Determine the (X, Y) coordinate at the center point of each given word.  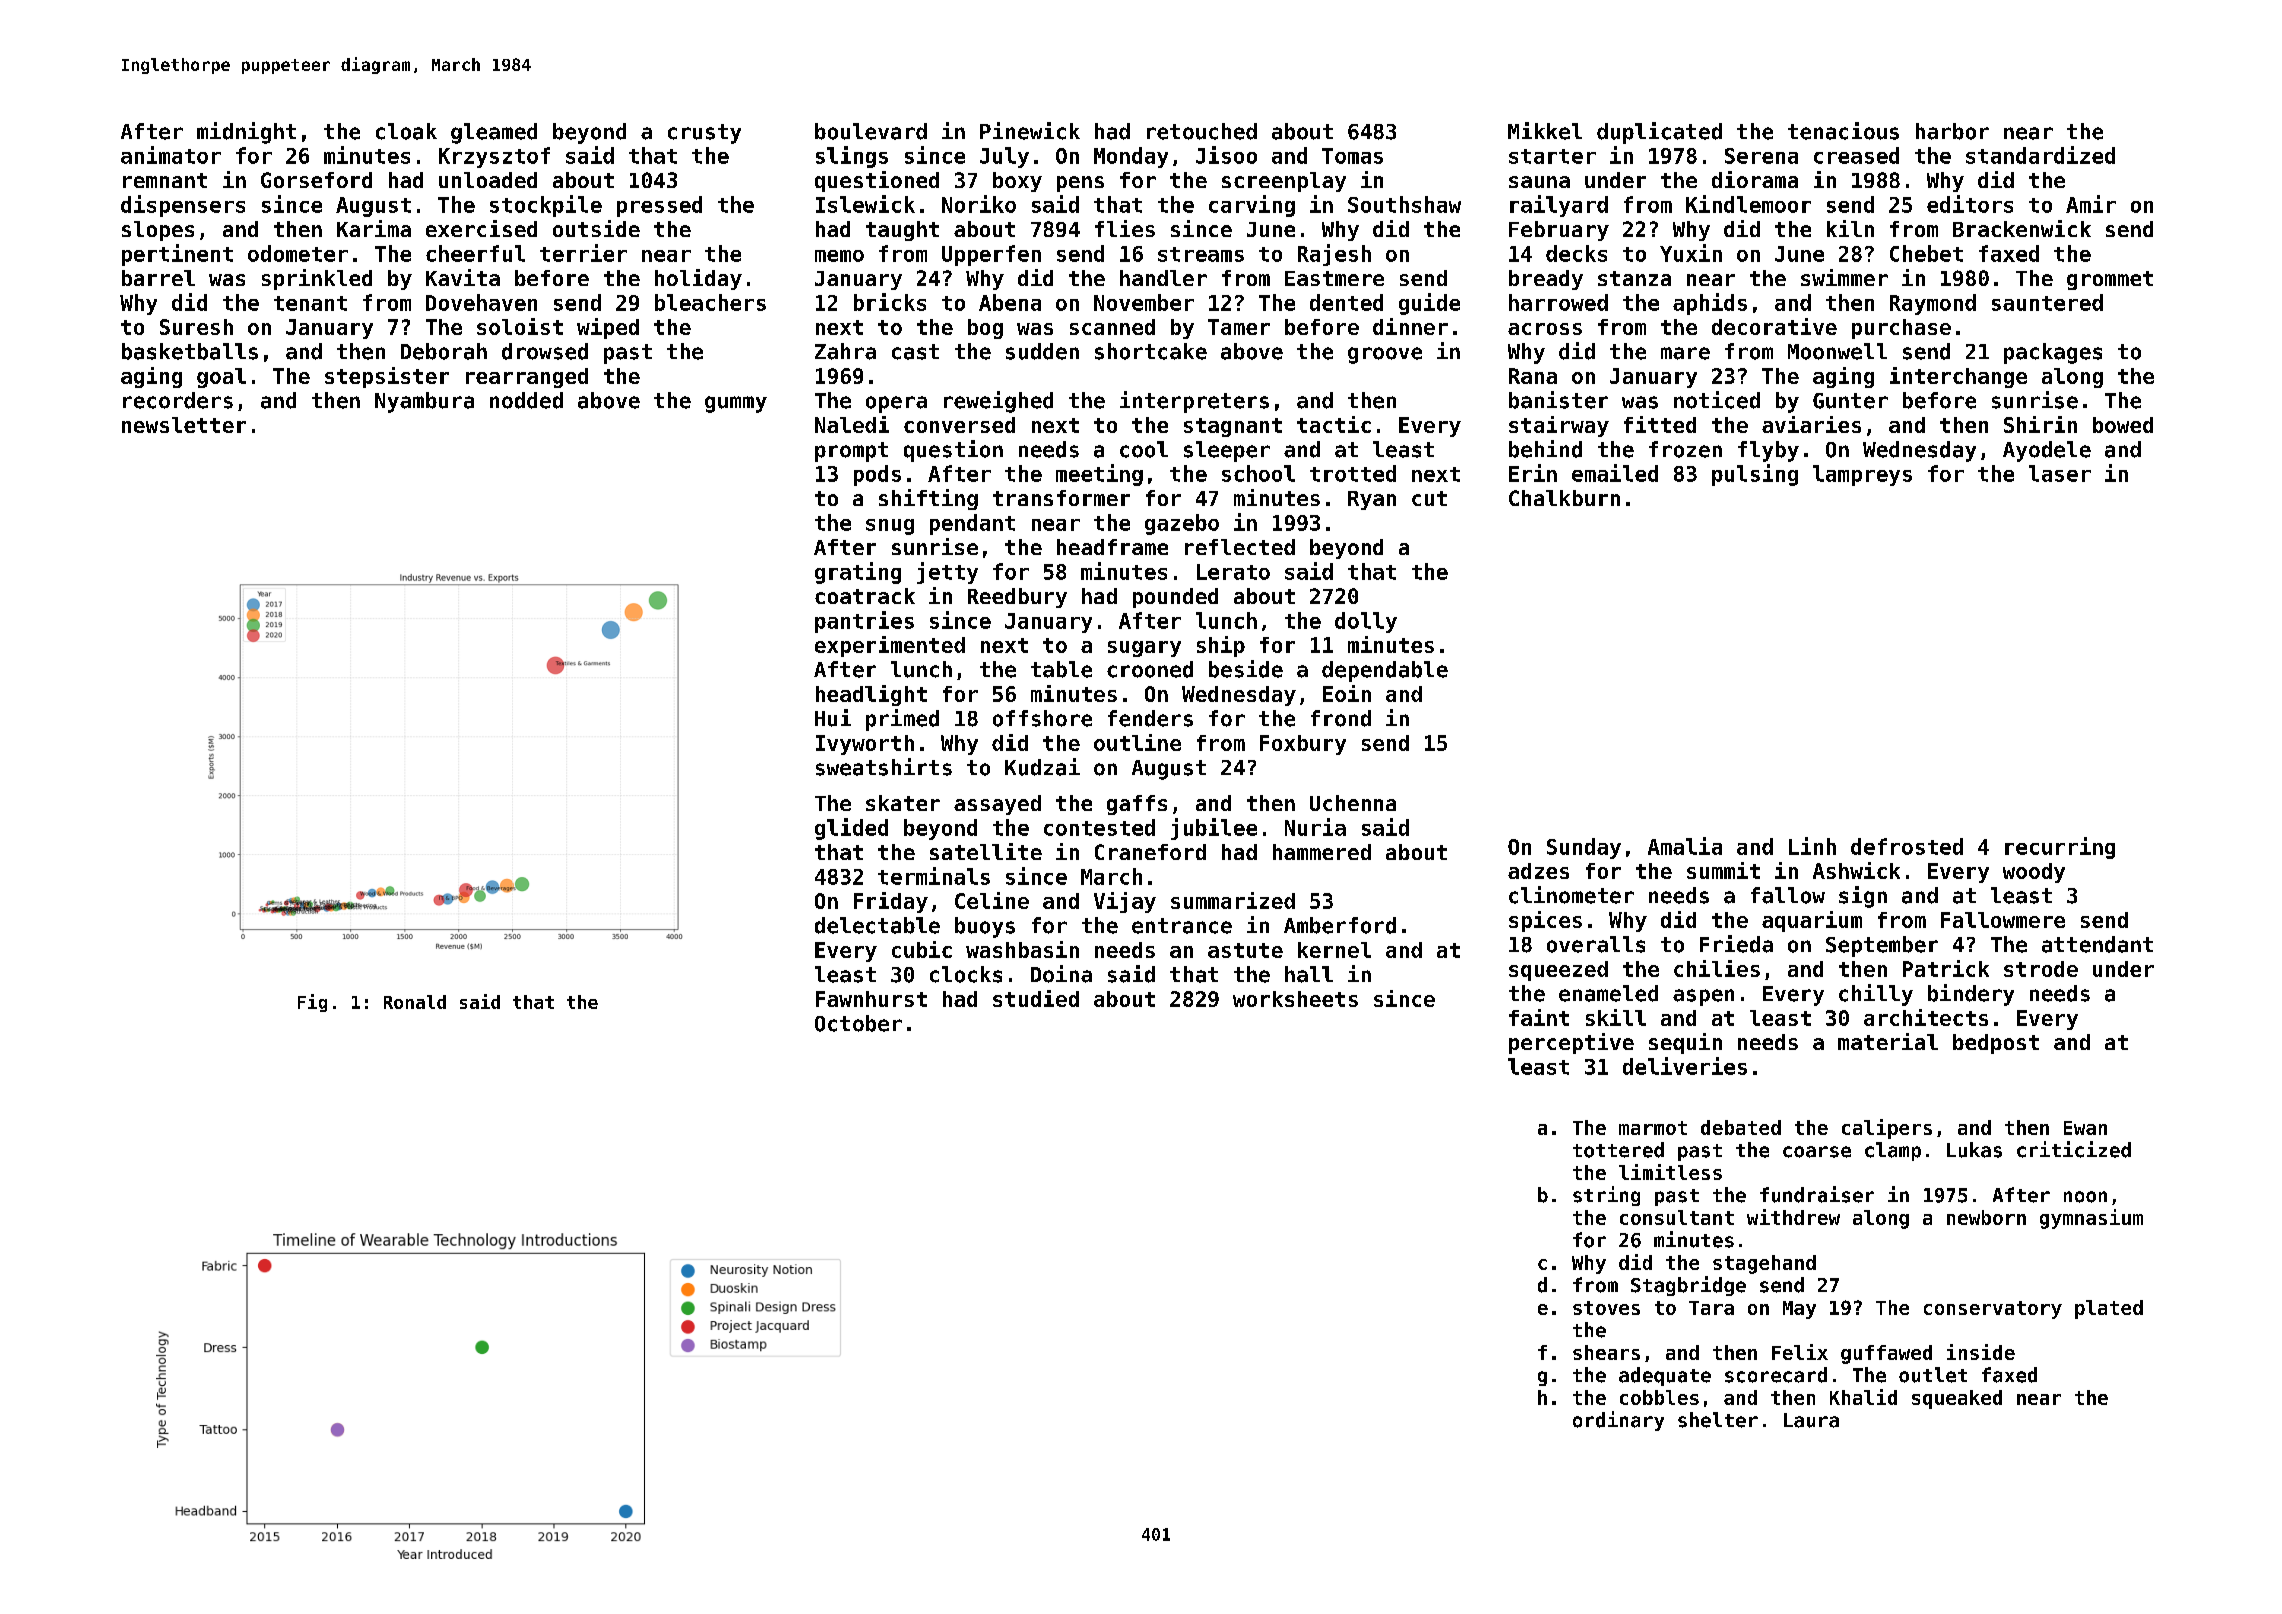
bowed (2123, 425)
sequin (1685, 1043)
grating (858, 573)
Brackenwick (2022, 228)
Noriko (979, 204)
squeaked (1957, 1399)
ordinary (1618, 1421)
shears (1606, 1352)
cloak (406, 131)
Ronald (415, 1002)
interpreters (1194, 402)
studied (1036, 998)
